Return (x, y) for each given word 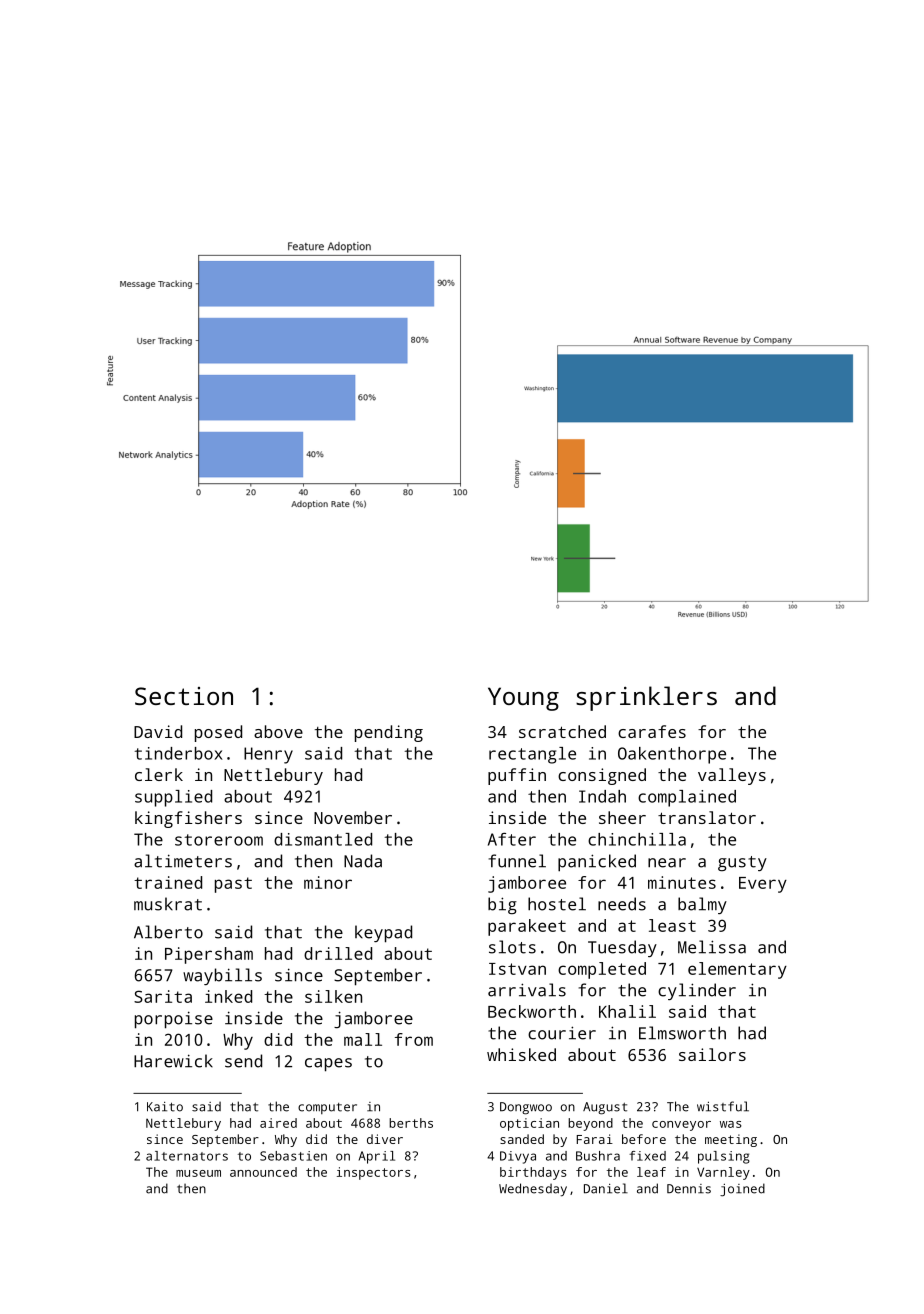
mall (363, 1039)
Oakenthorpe (672, 755)
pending (389, 733)
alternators (187, 1156)
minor (328, 882)
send (243, 1061)
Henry (268, 755)
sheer (622, 817)
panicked (597, 863)
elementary (737, 970)
